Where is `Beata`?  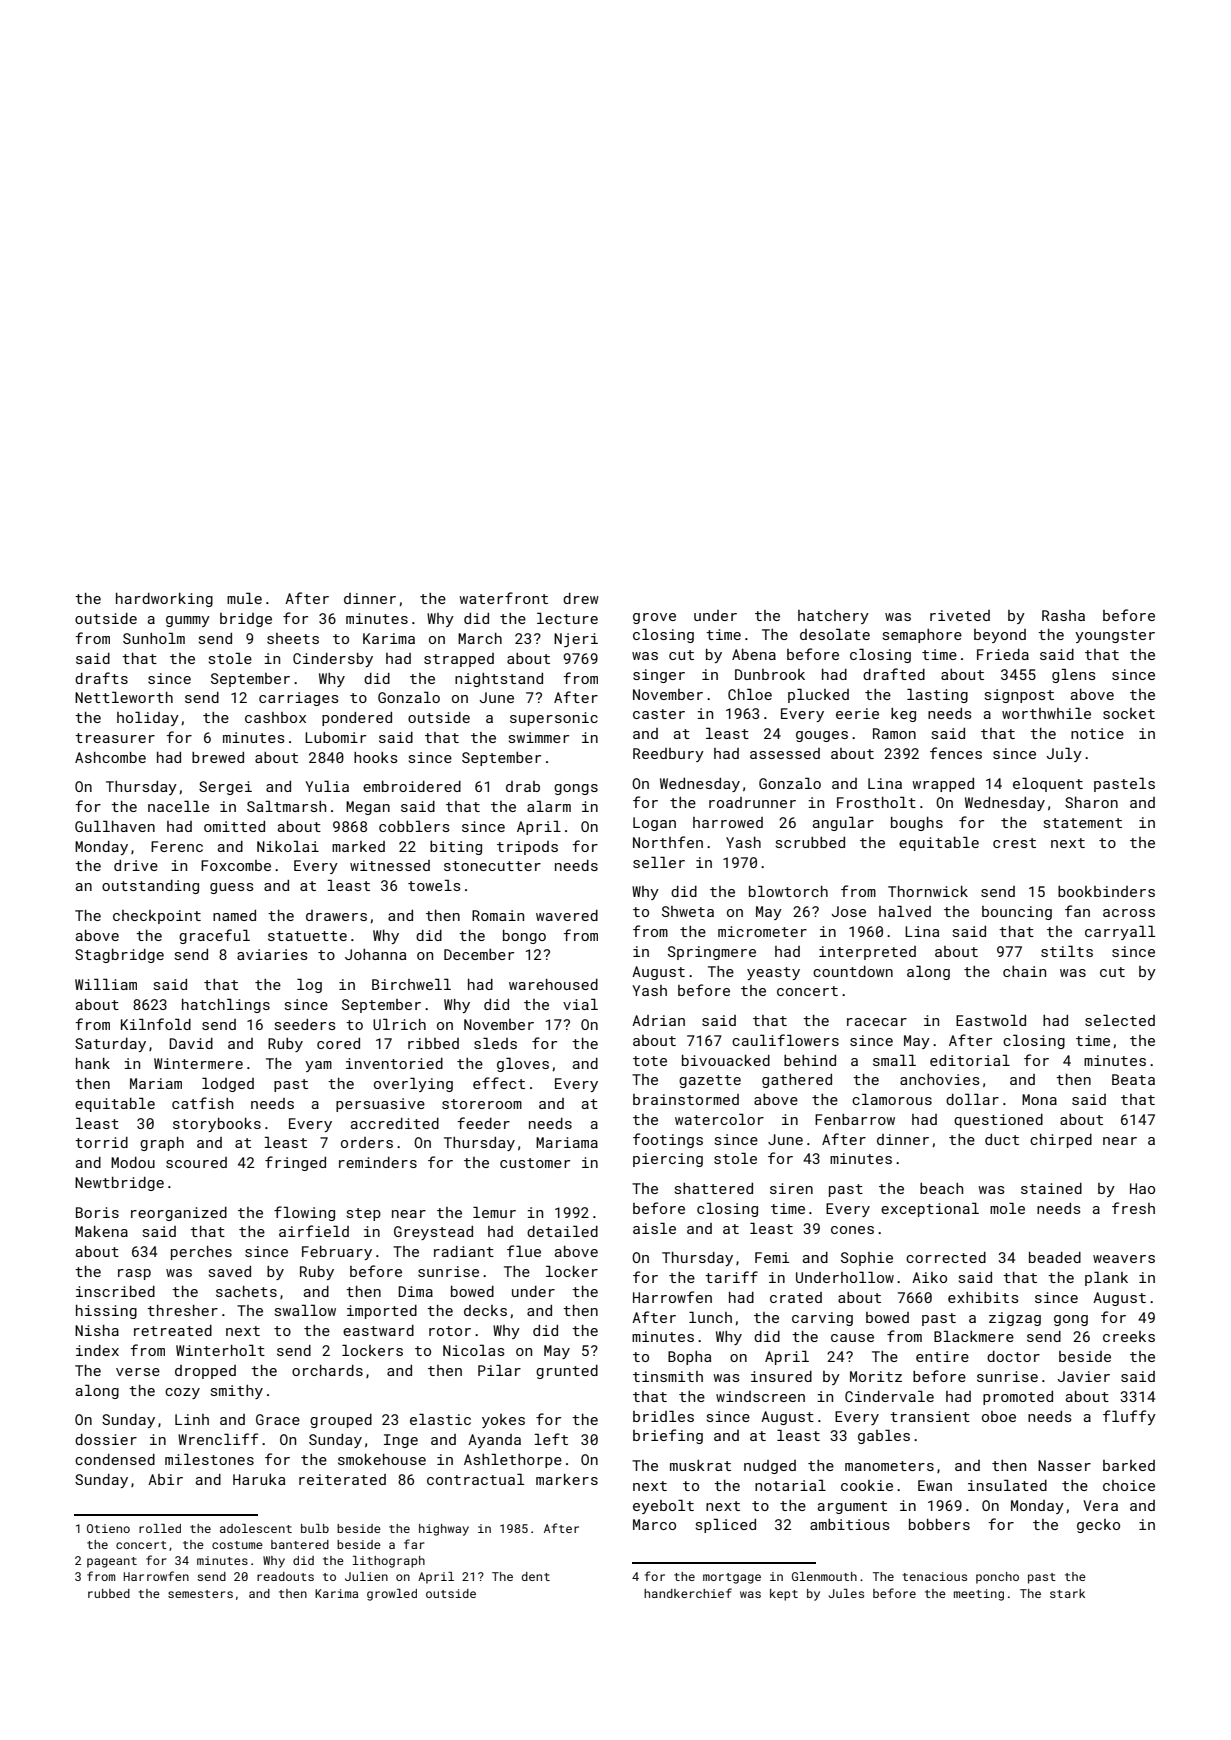 Beata is located at coordinates (1133, 1079).
